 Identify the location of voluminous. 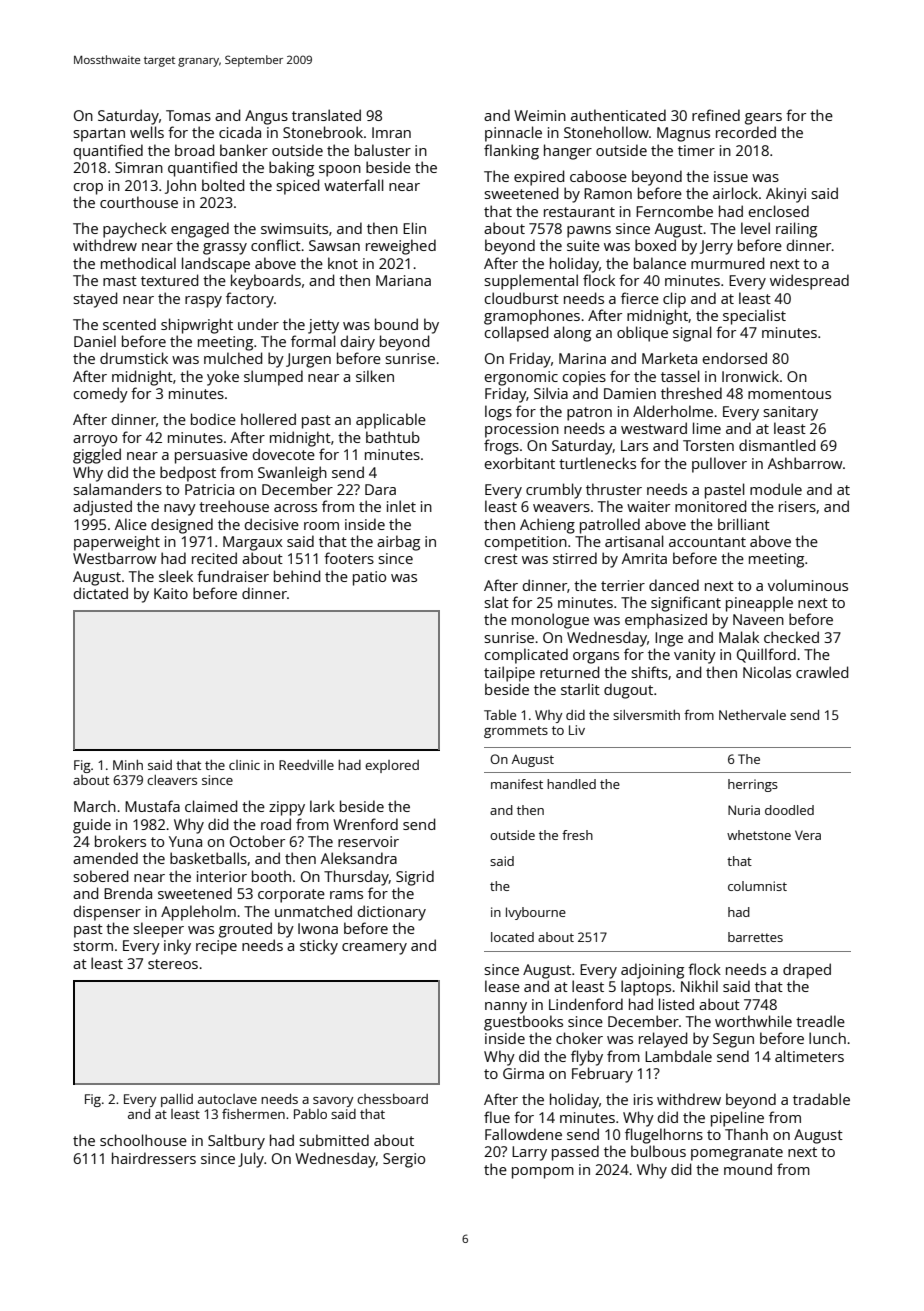
(808, 585).
